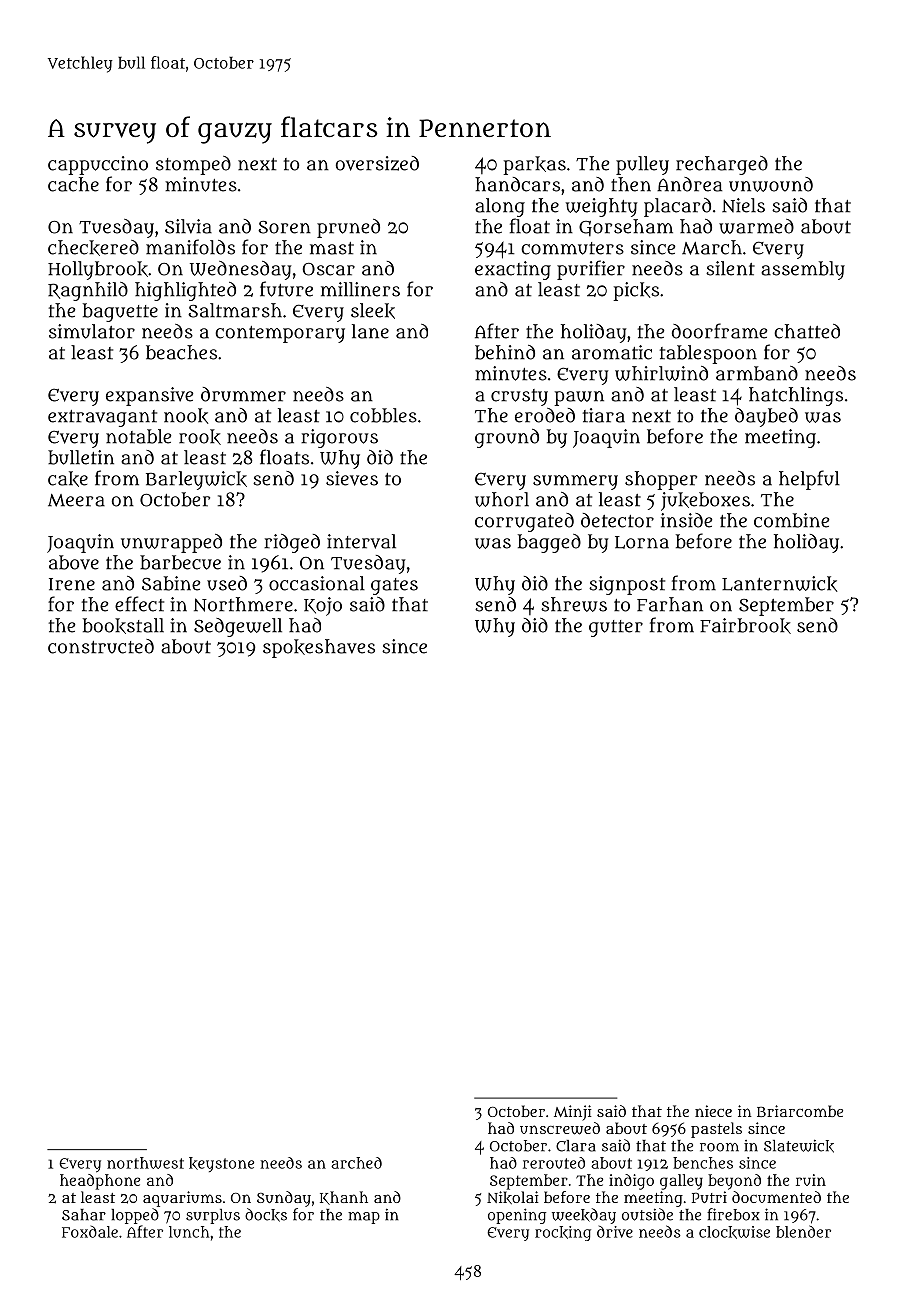 The width and height of the document is (908, 1316). Describe the element at coordinates (722, 165) in the document. I see `recharged` at that location.
